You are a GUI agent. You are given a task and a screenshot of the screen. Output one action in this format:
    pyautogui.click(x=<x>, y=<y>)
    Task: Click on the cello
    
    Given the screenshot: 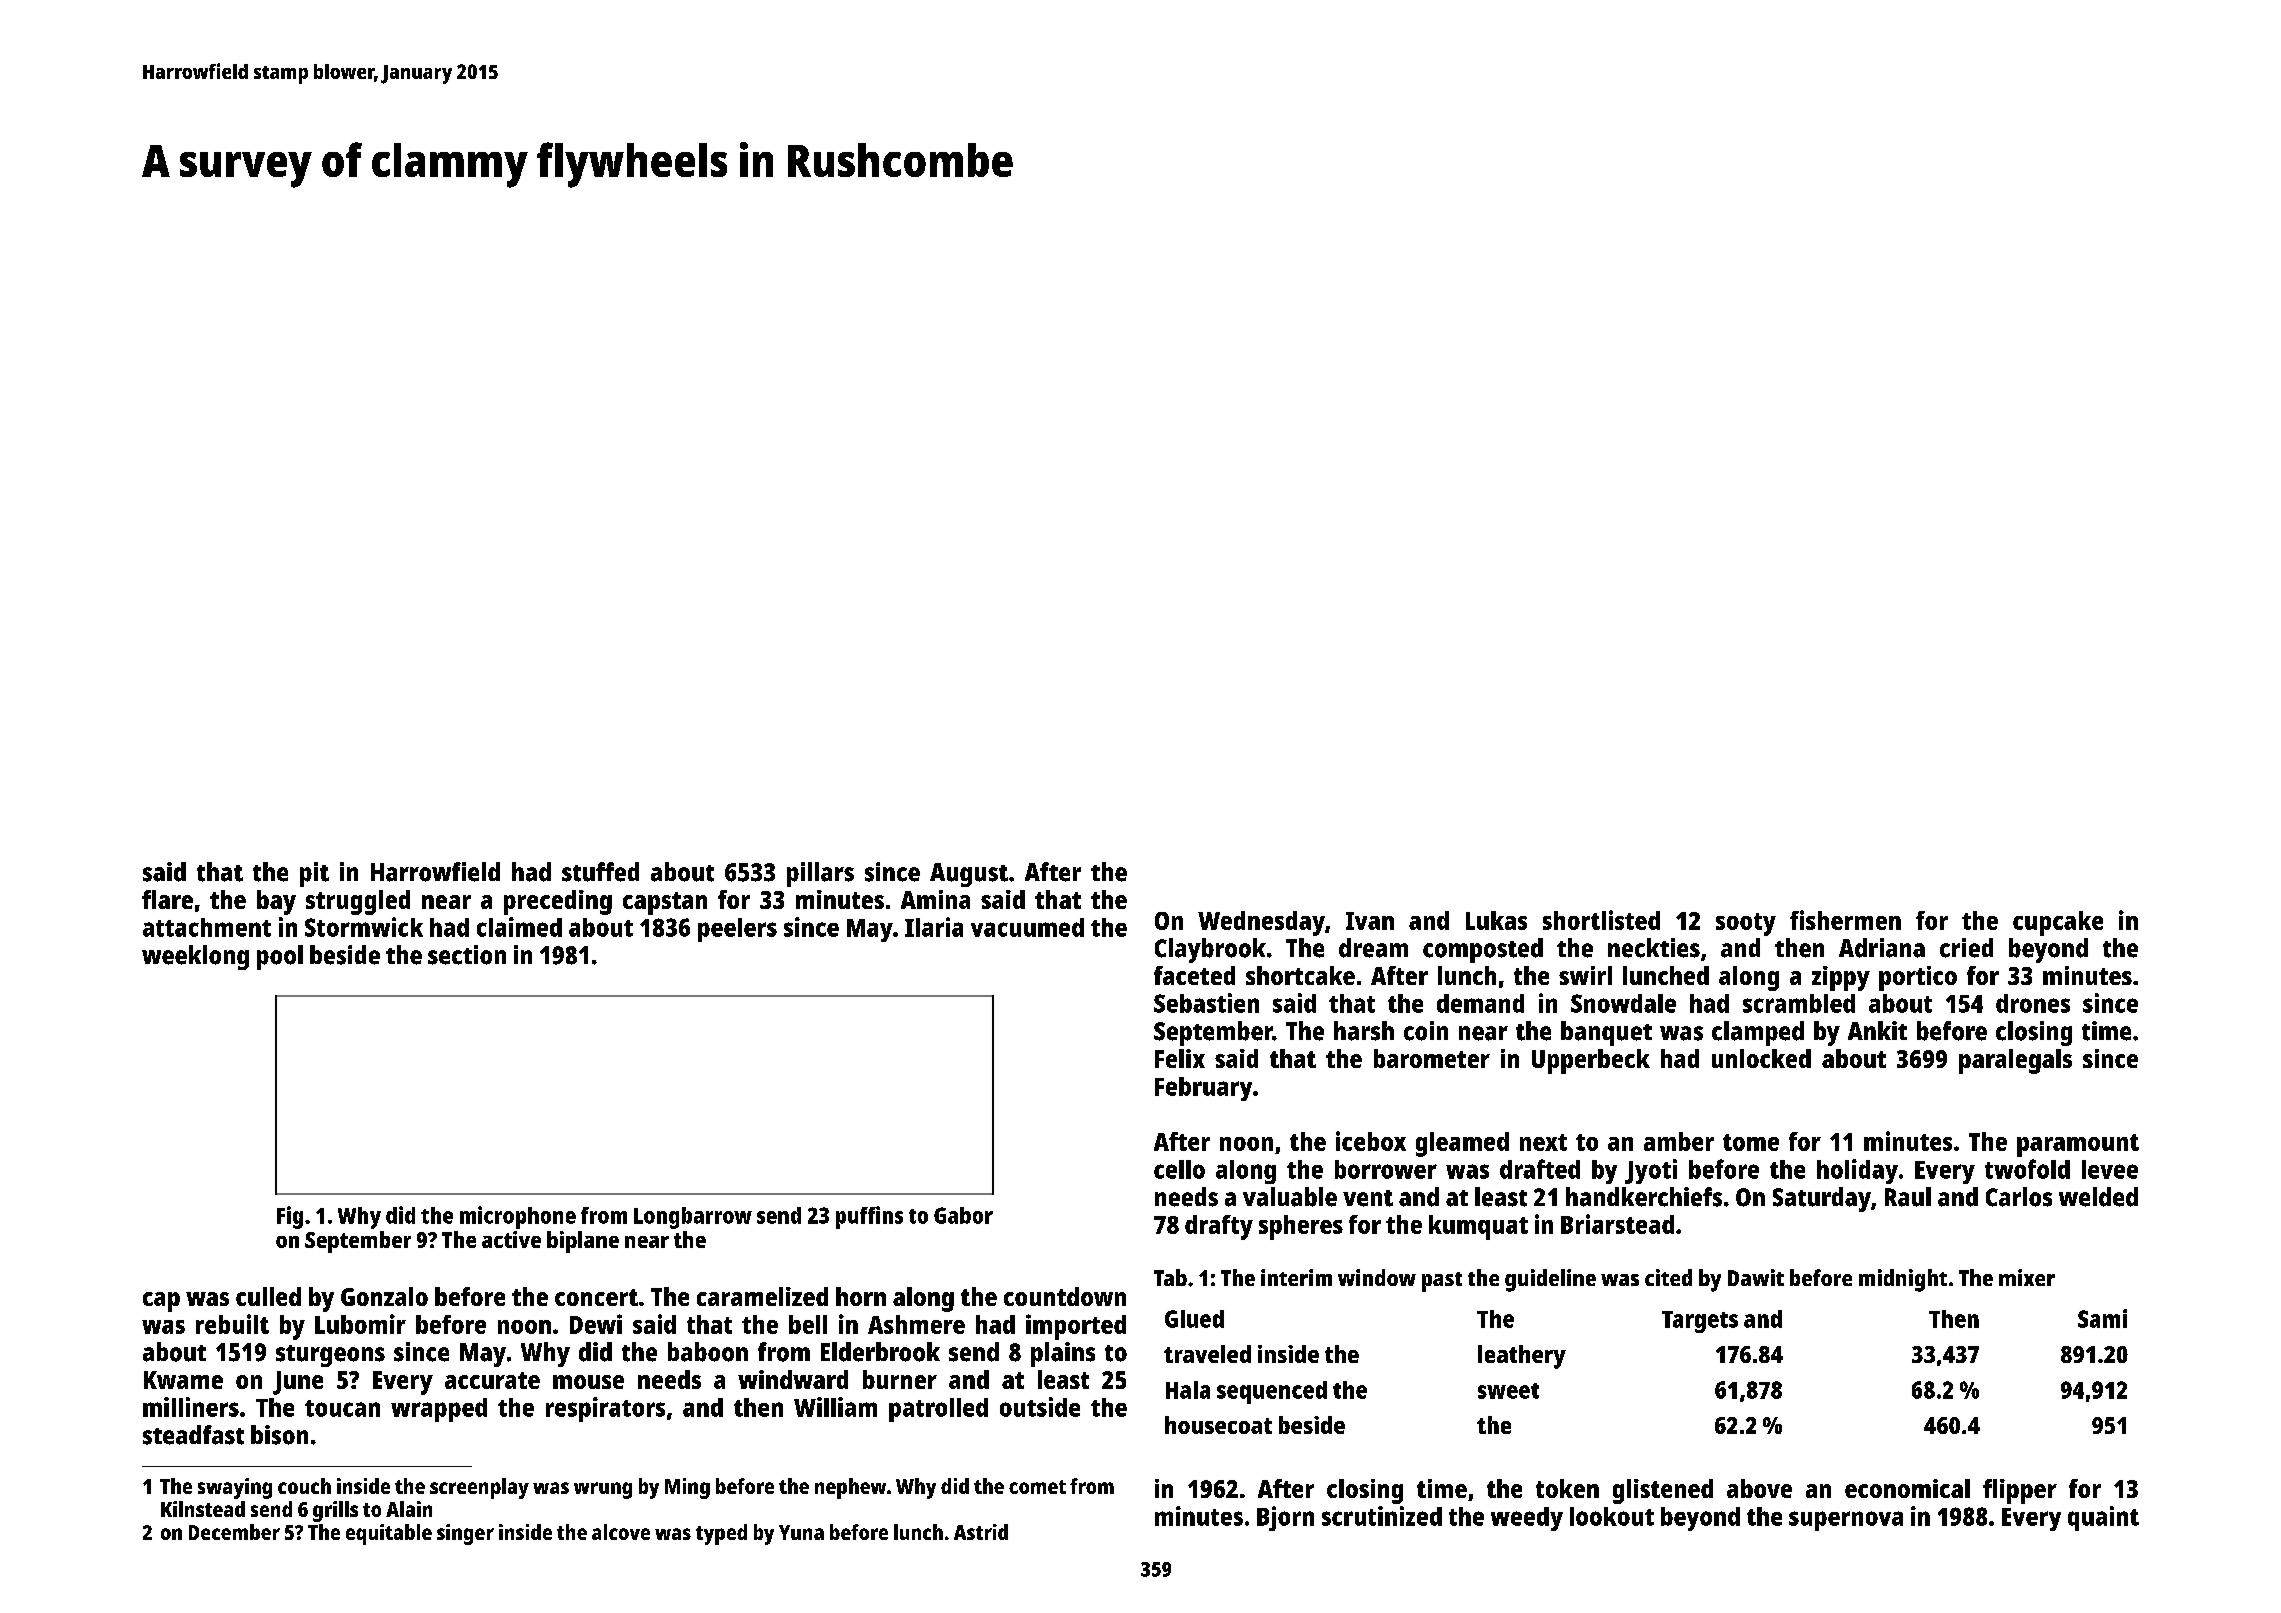 What is the action you would take?
    pyautogui.click(x=1179, y=1169)
